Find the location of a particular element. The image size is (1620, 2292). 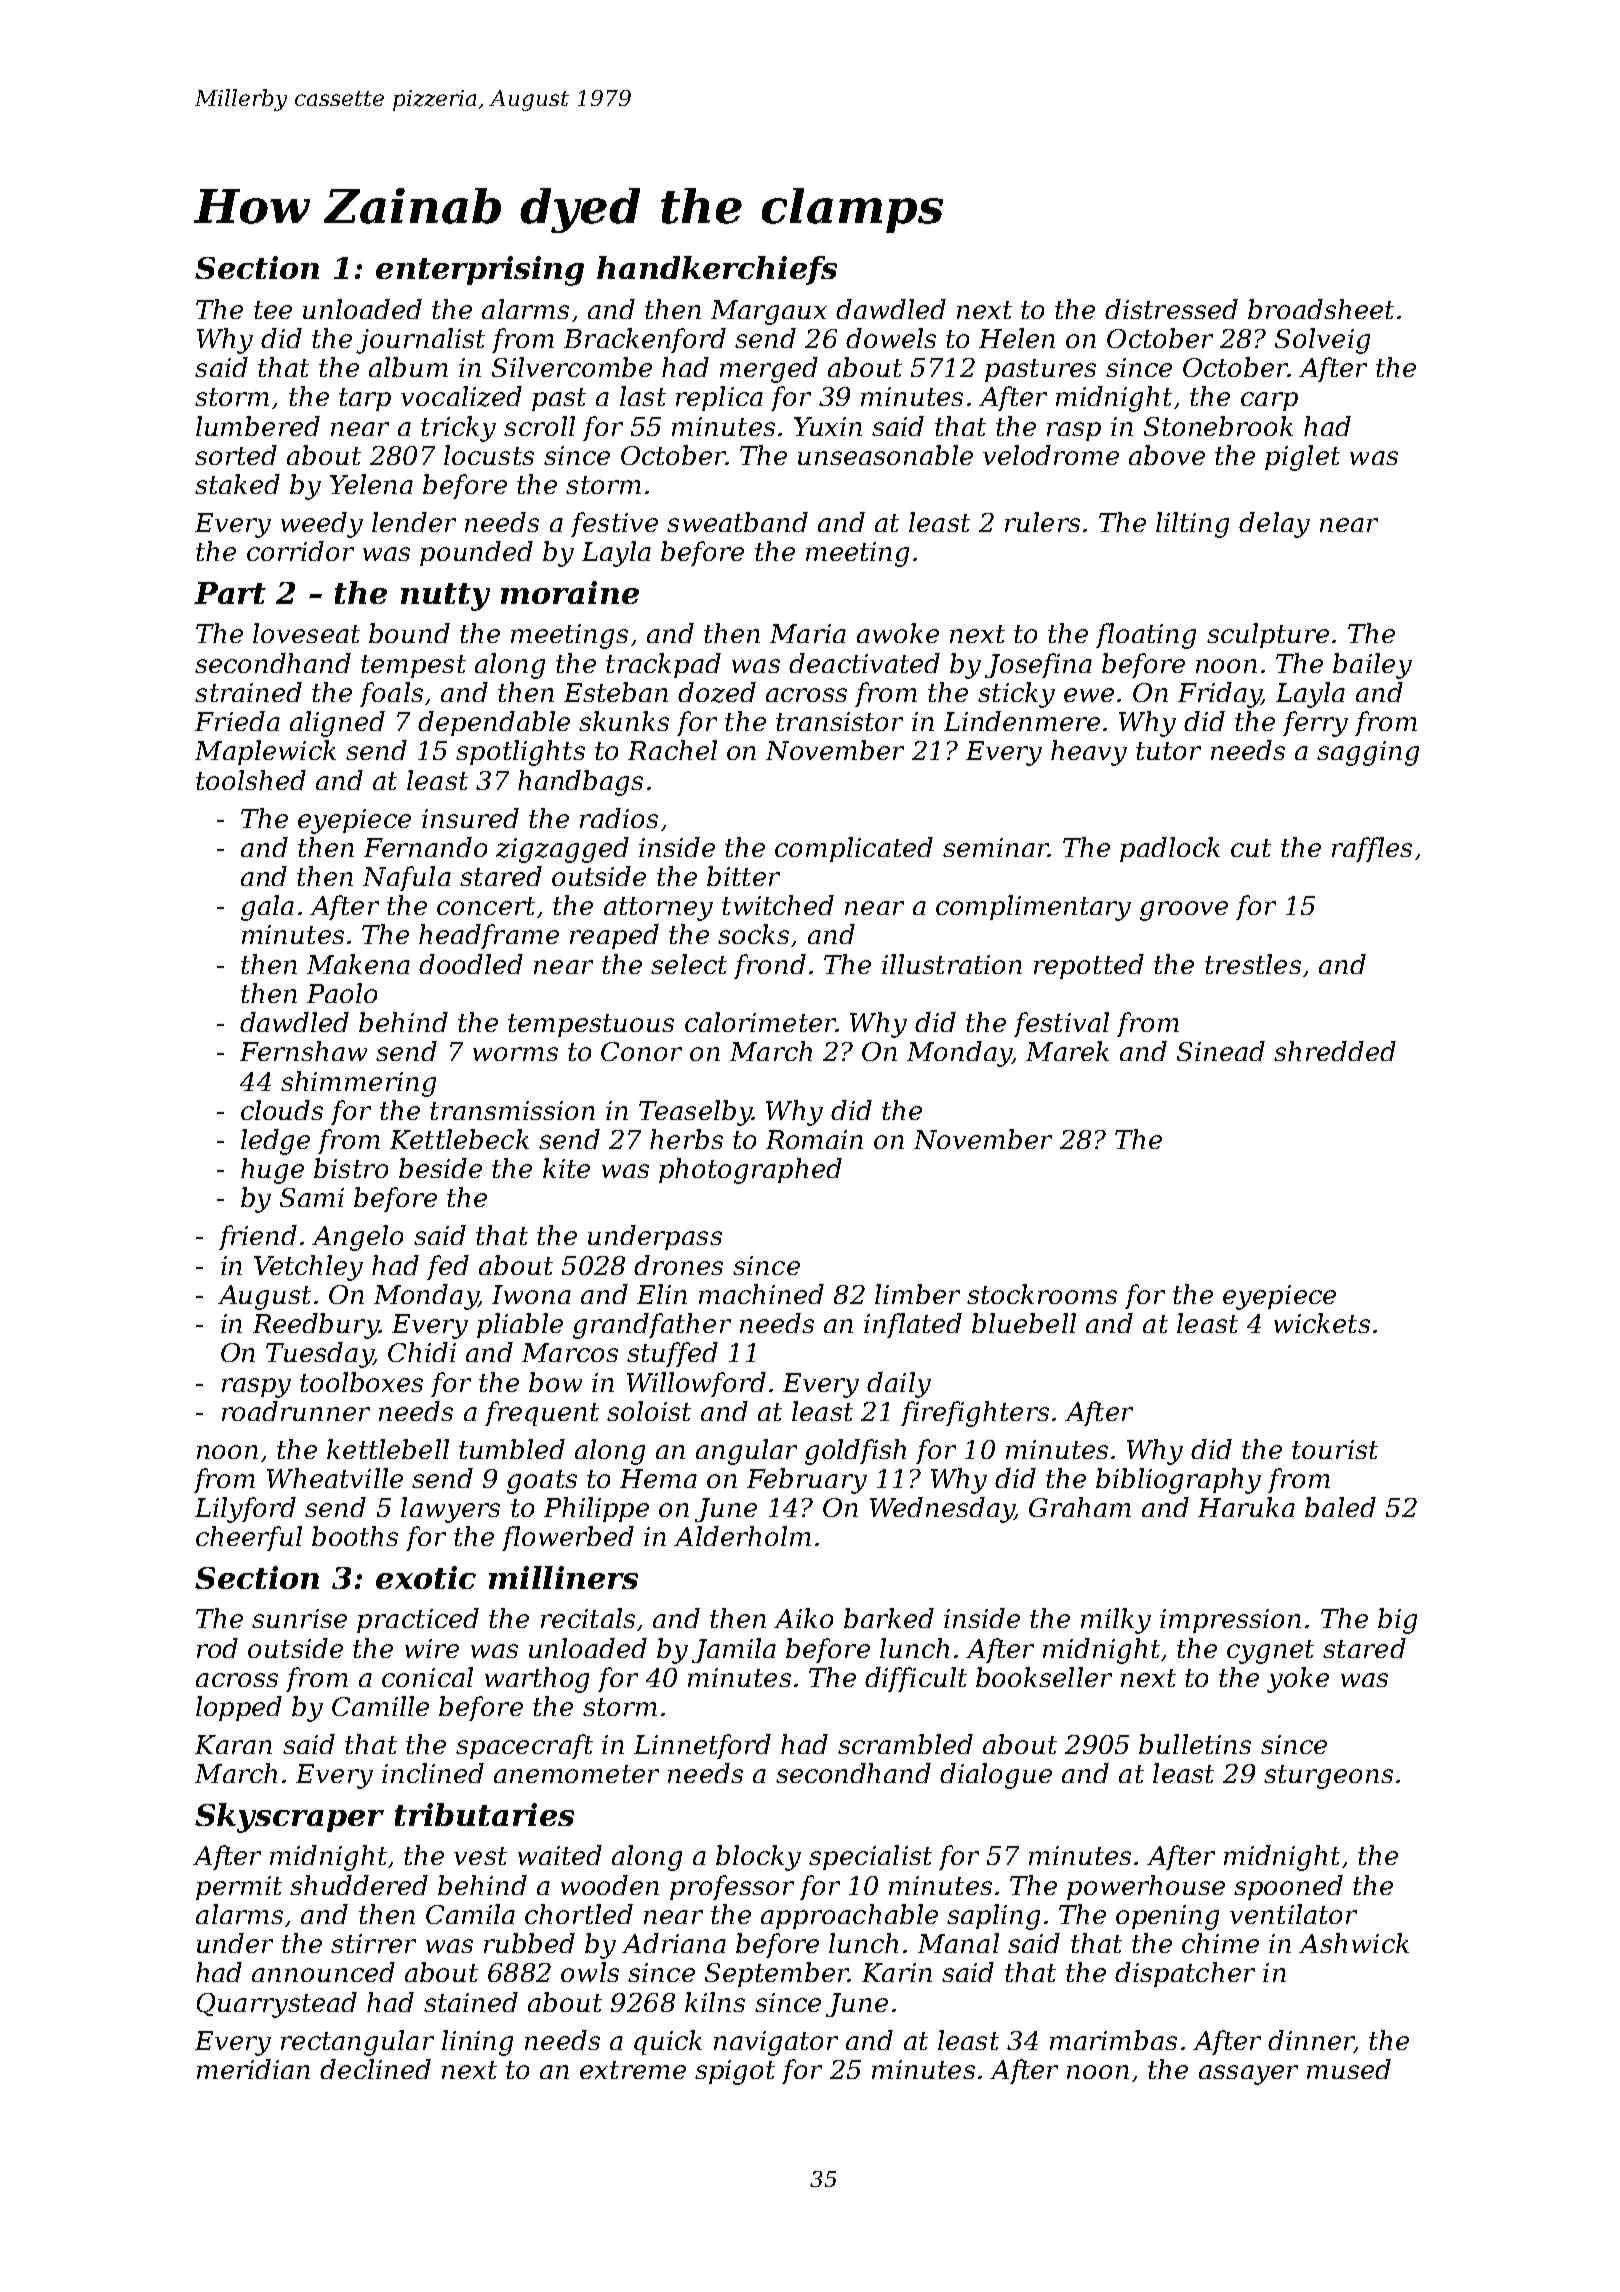

toolshed is located at coordinates (251, 780).
